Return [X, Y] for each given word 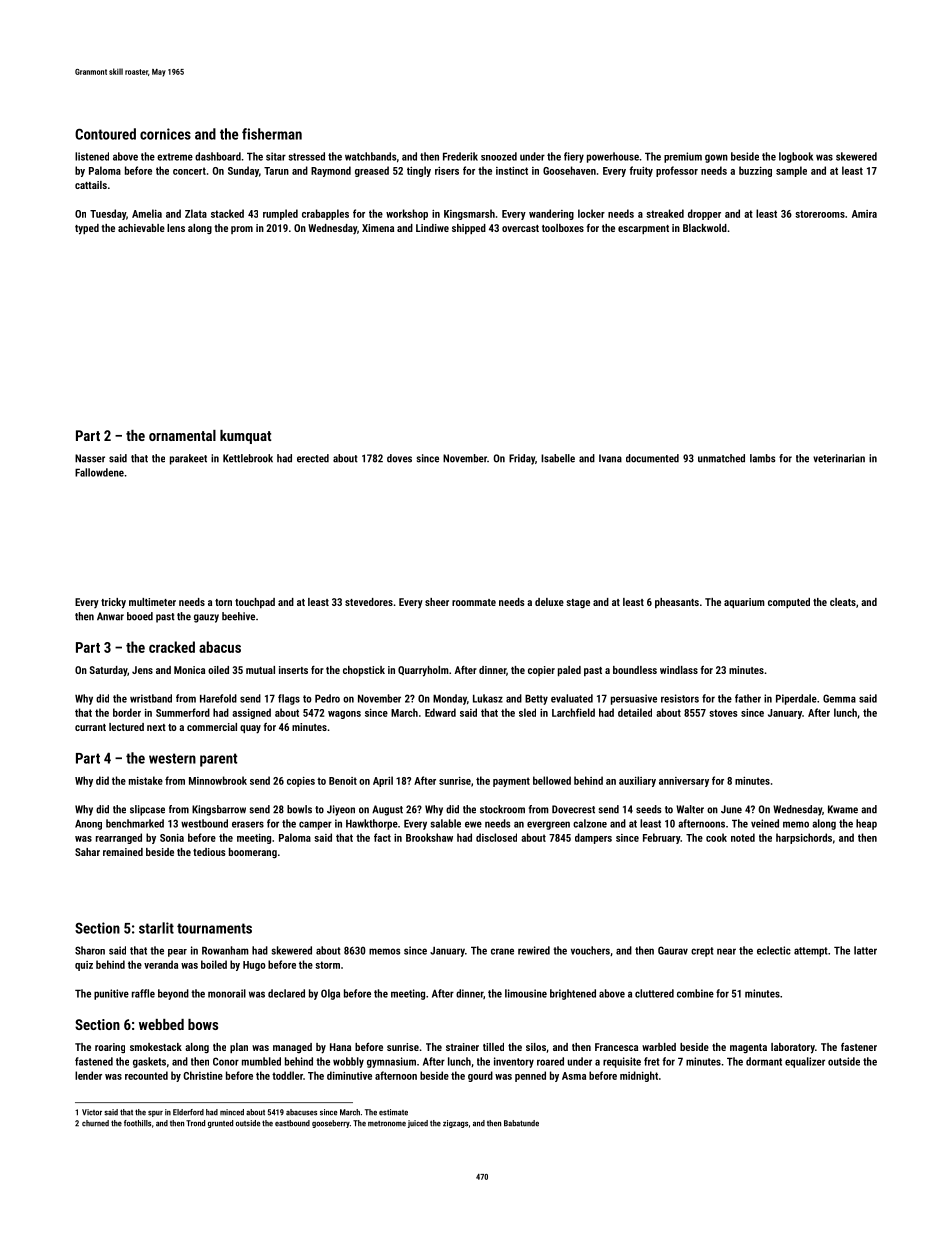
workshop [407, 214]
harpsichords [804, 838]
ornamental [182, 435]
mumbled [261, 1061]
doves [399, 458]
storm [327, 965]
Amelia [147, 213]
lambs [763, 458]
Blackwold [705, 228]
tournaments [214, 928]
